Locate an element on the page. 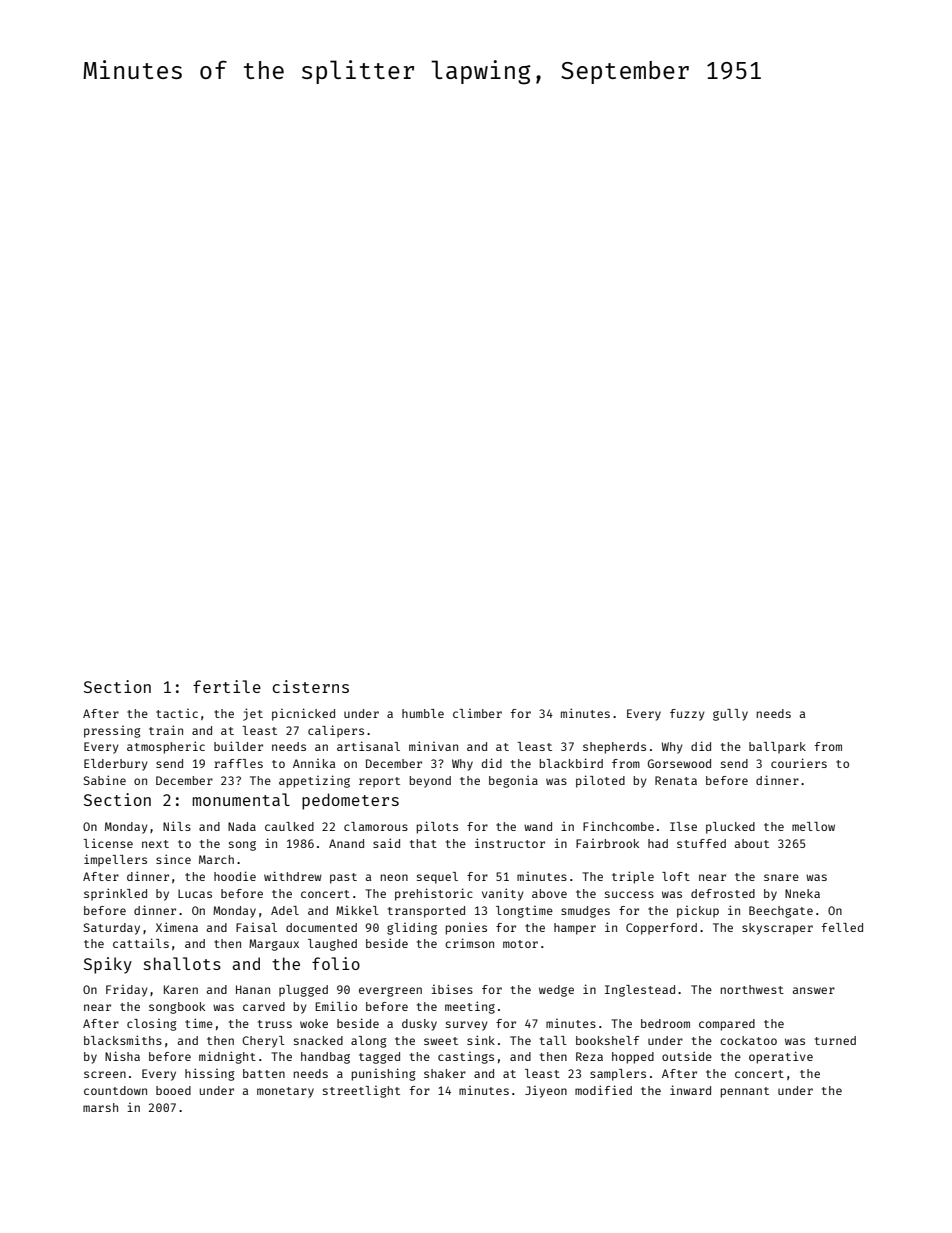  cisterns is located at coordinates (310, 686).
